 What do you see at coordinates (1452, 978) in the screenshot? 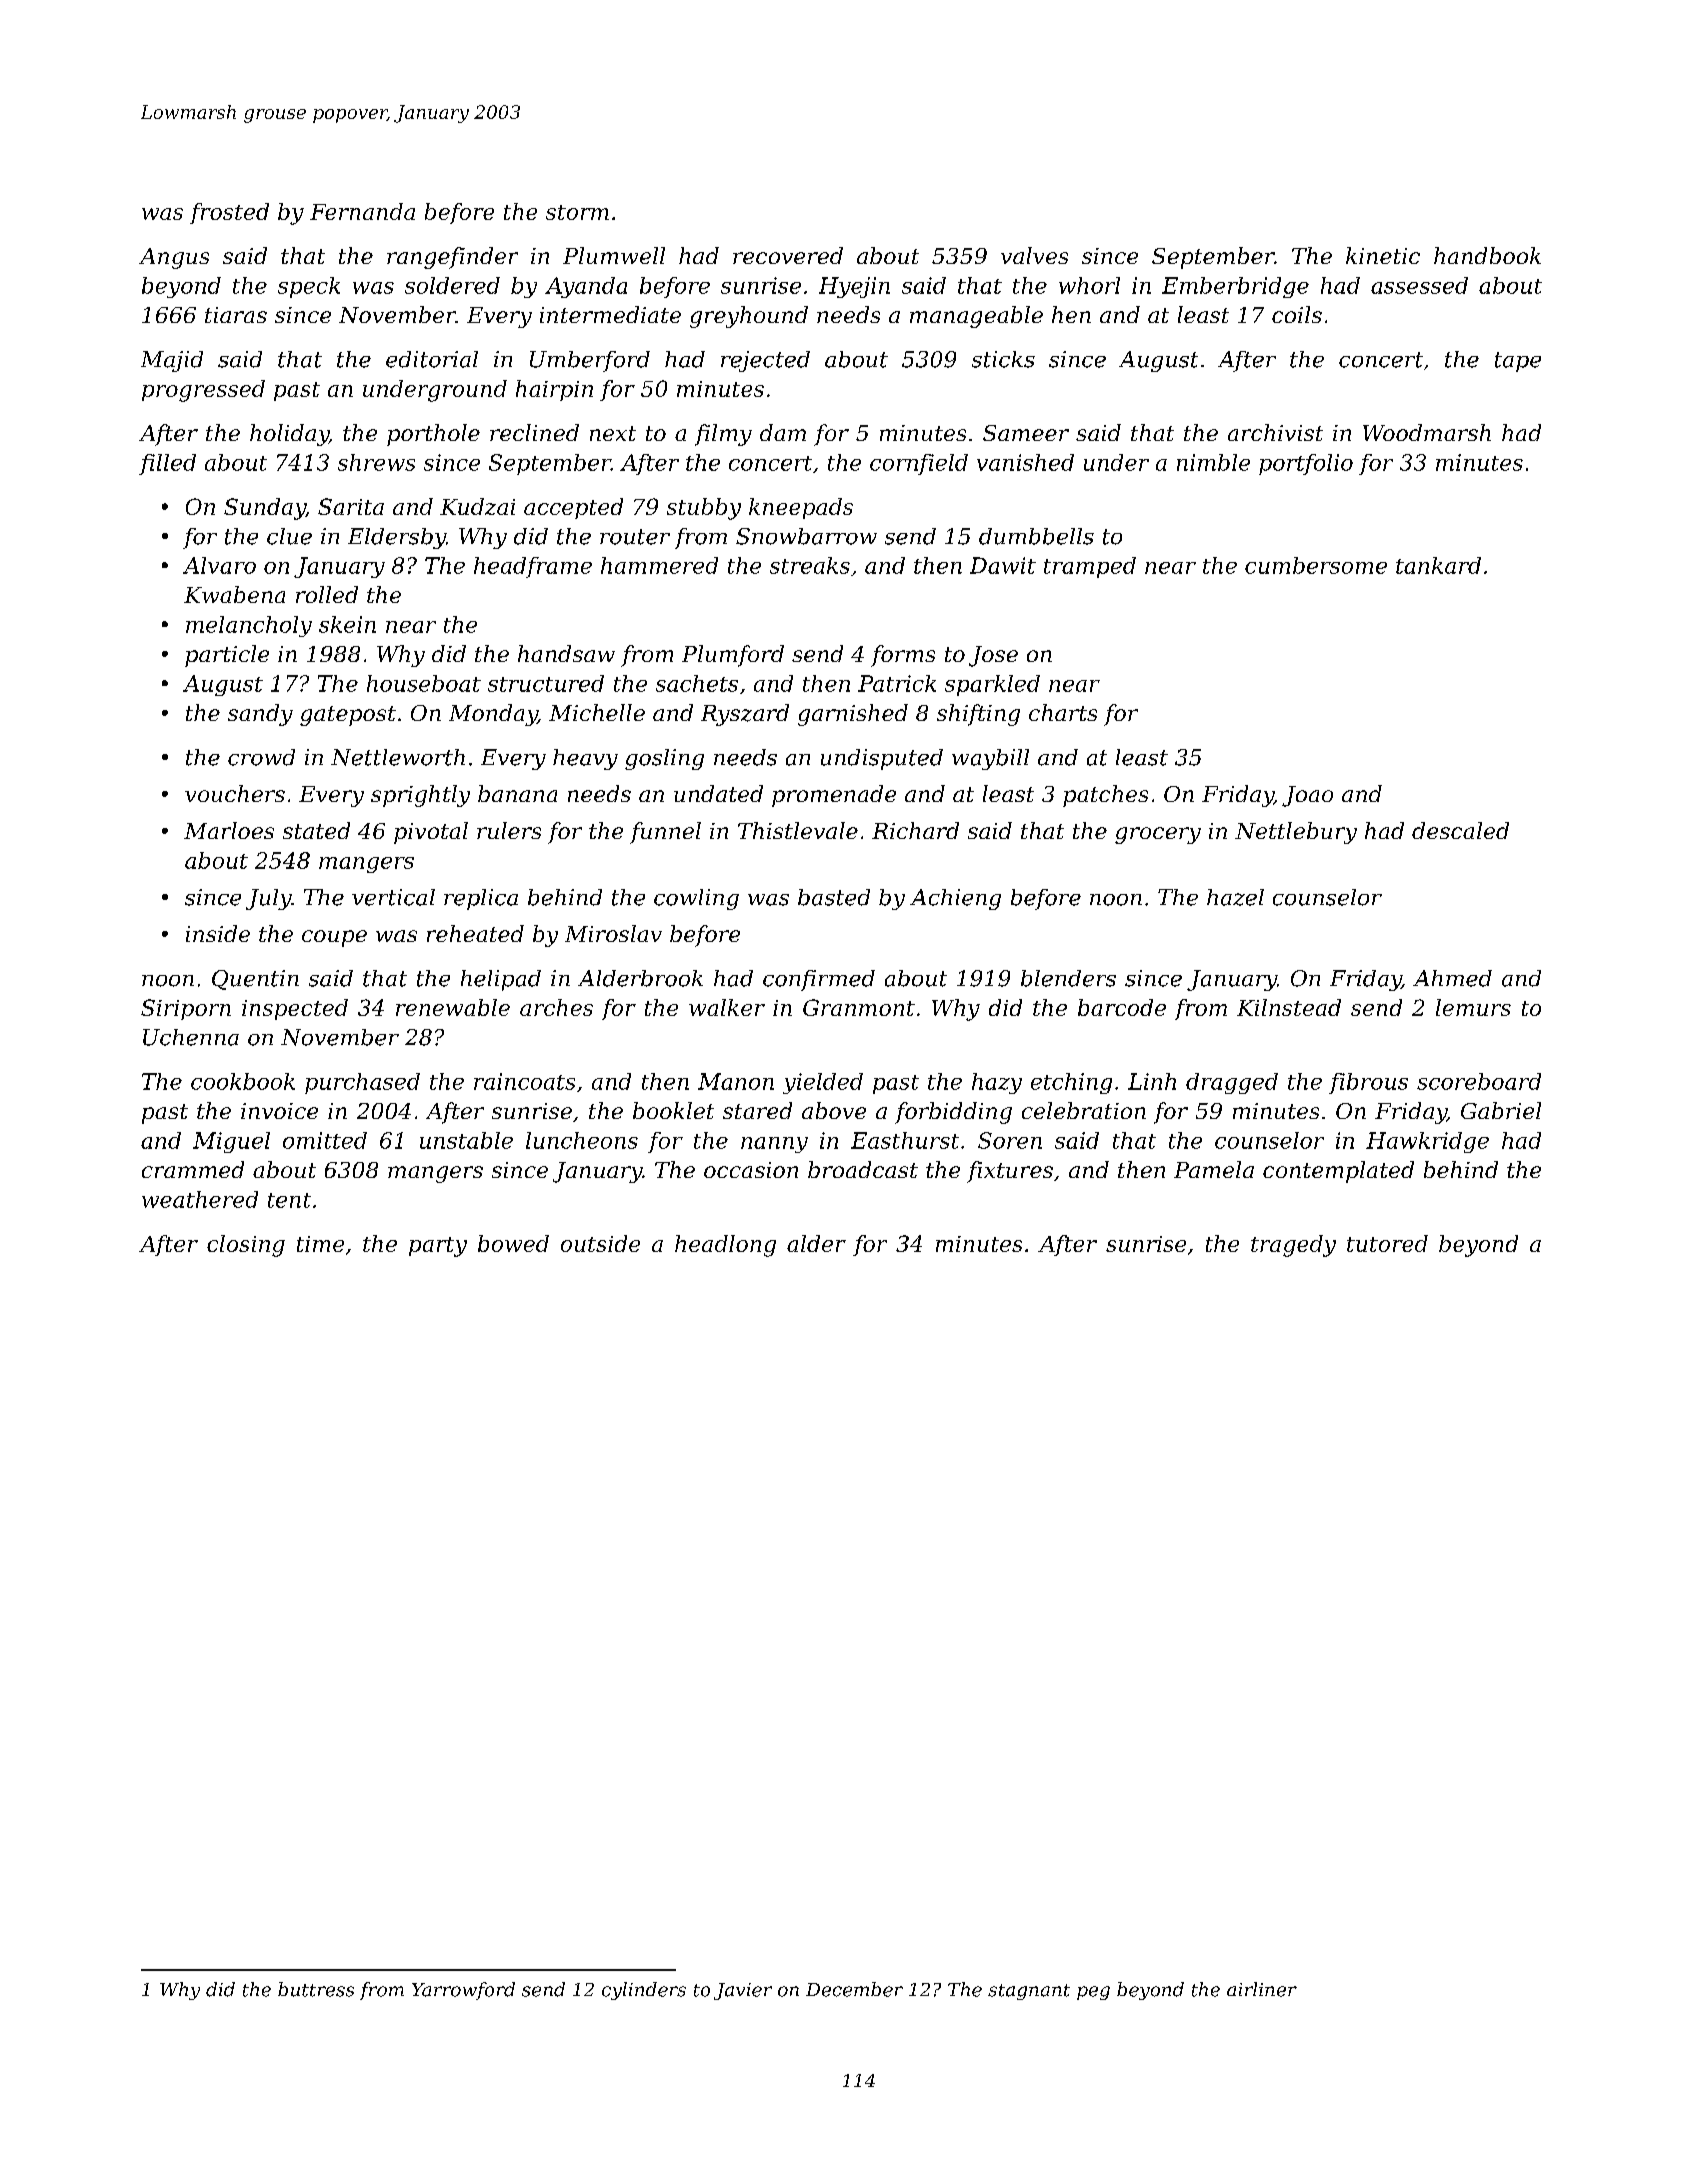
I see `Ahmed` at bounding box center [1452, 978].
